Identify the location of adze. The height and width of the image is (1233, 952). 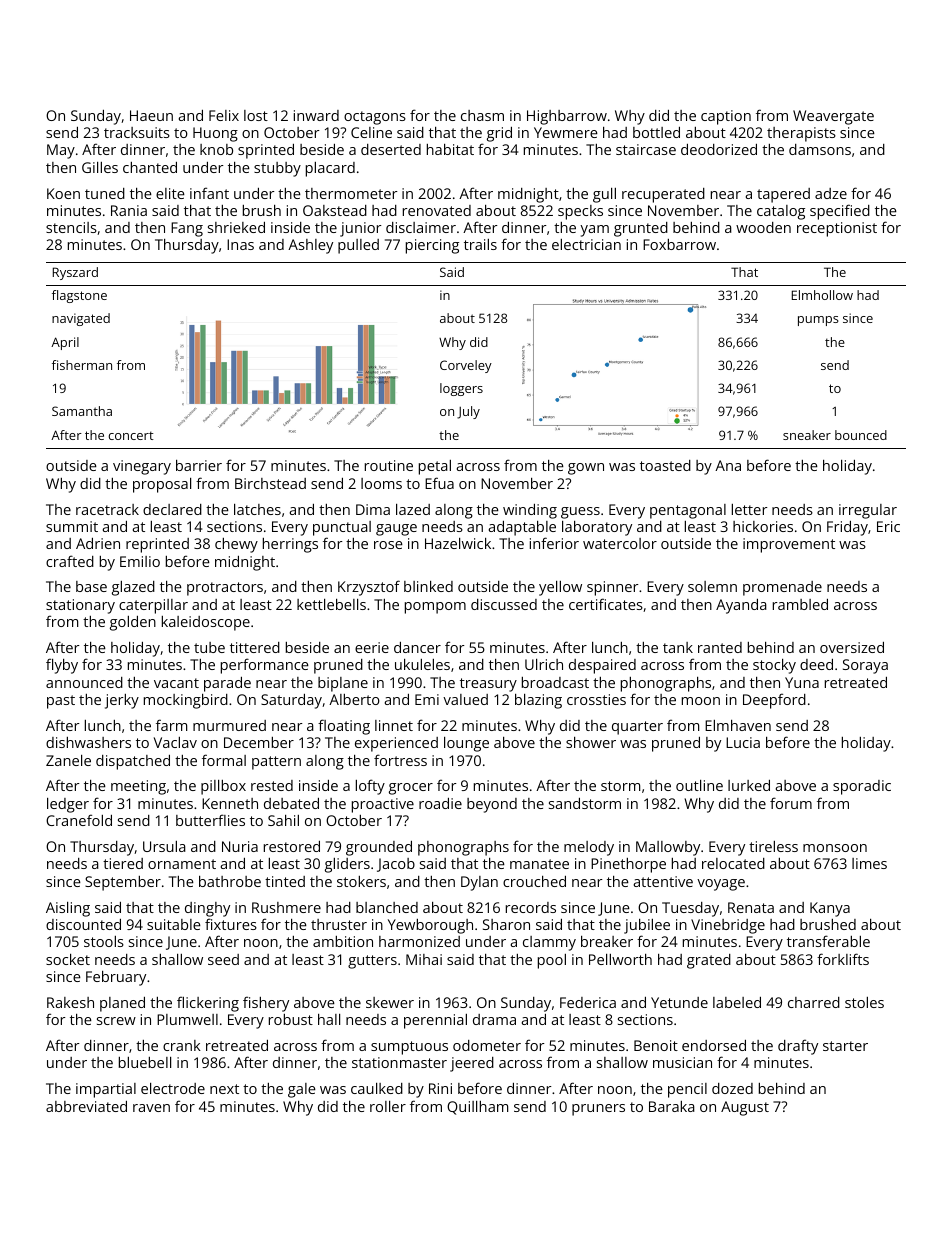
(831, 193).
